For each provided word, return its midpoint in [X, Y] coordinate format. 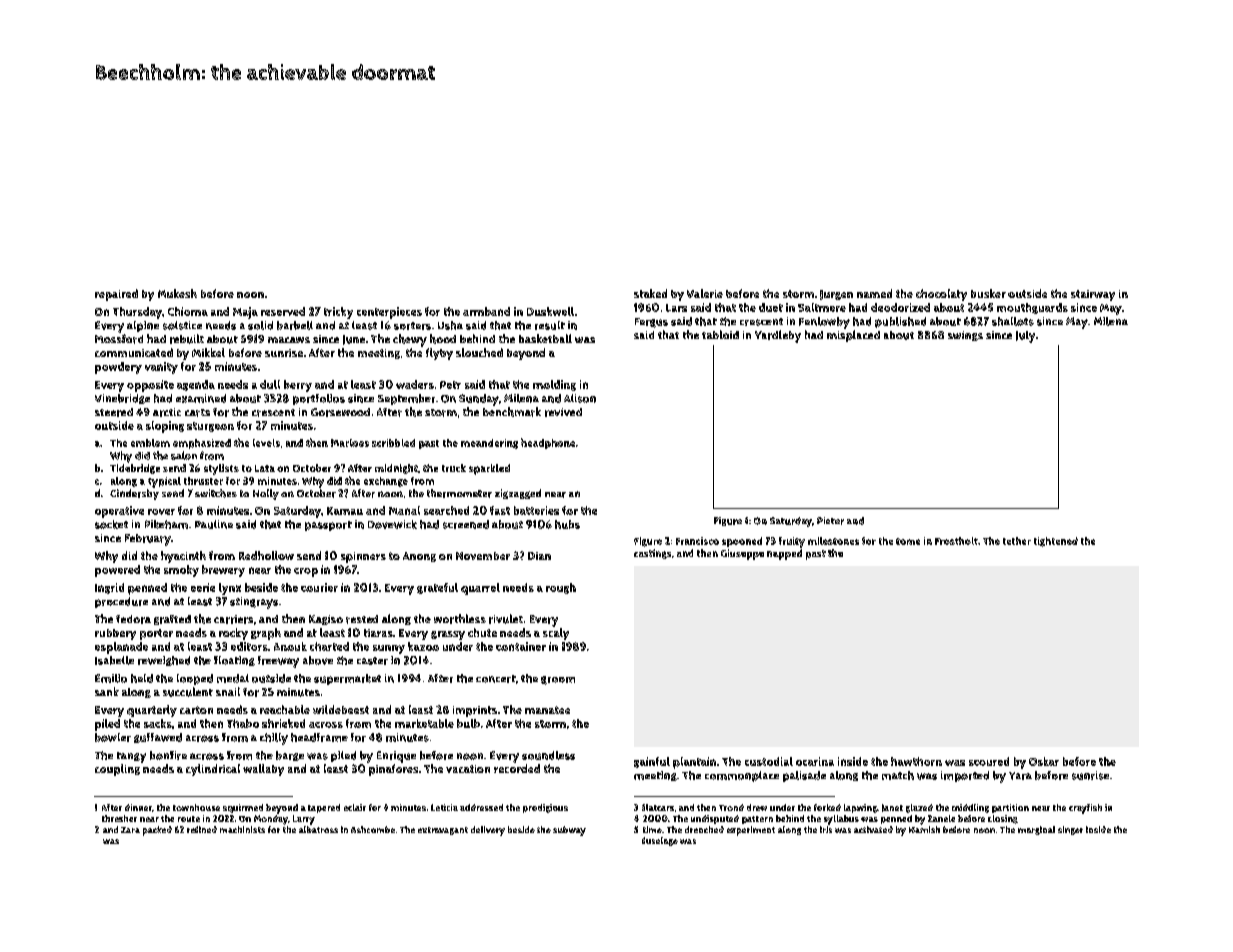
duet [771, 307]
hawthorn [916, 761]
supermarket [347, 679]
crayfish [1085, 809]
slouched [479, 352]
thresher [119, 818]
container [521, 646]
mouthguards [1032, 308]
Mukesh [177, 293]
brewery [223, 571]
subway [569, 831]
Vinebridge [122, 399]
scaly [556, 634]
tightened [1056, 542]
